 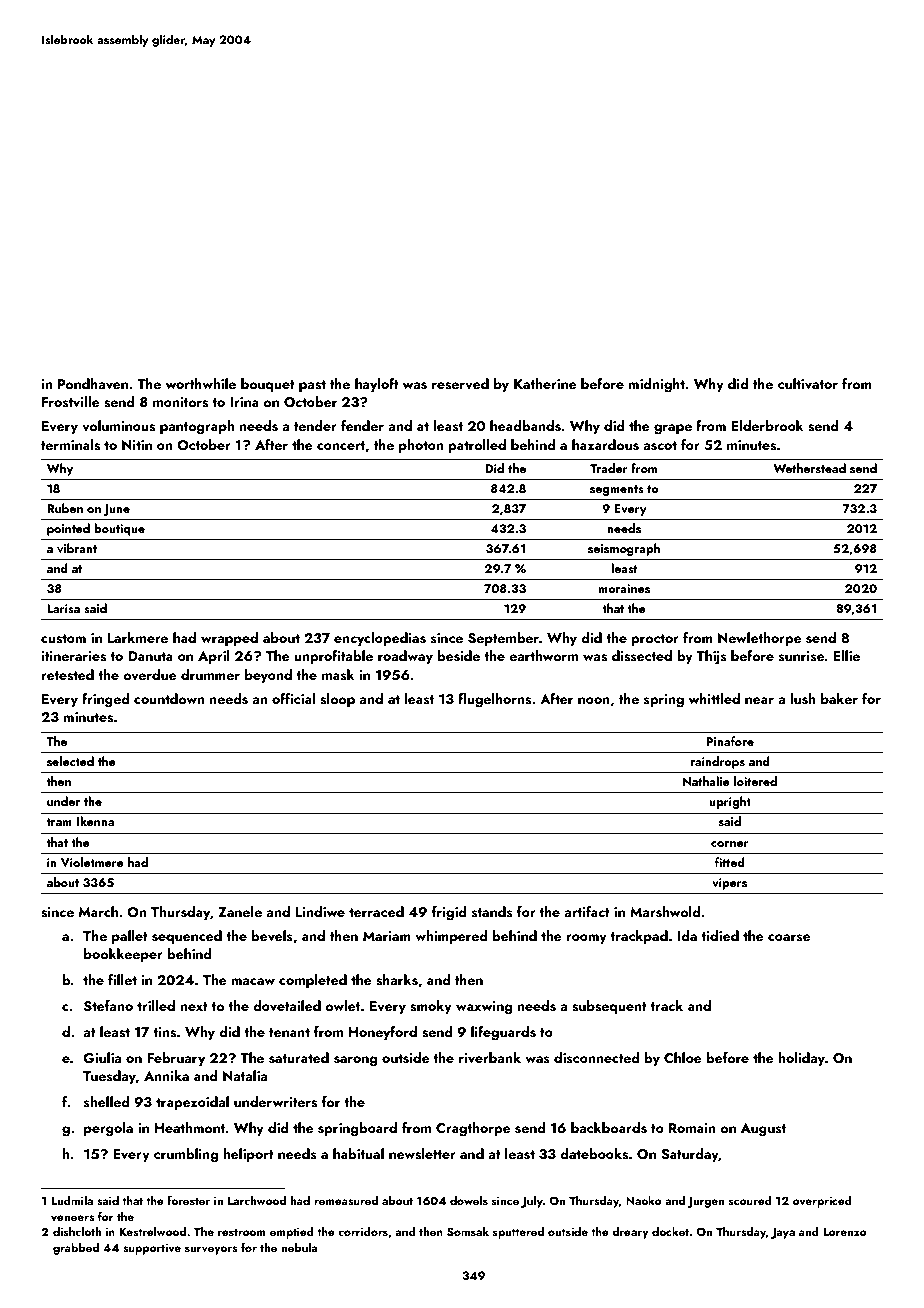 I want to click on concert, so click(x=341, y=446).
